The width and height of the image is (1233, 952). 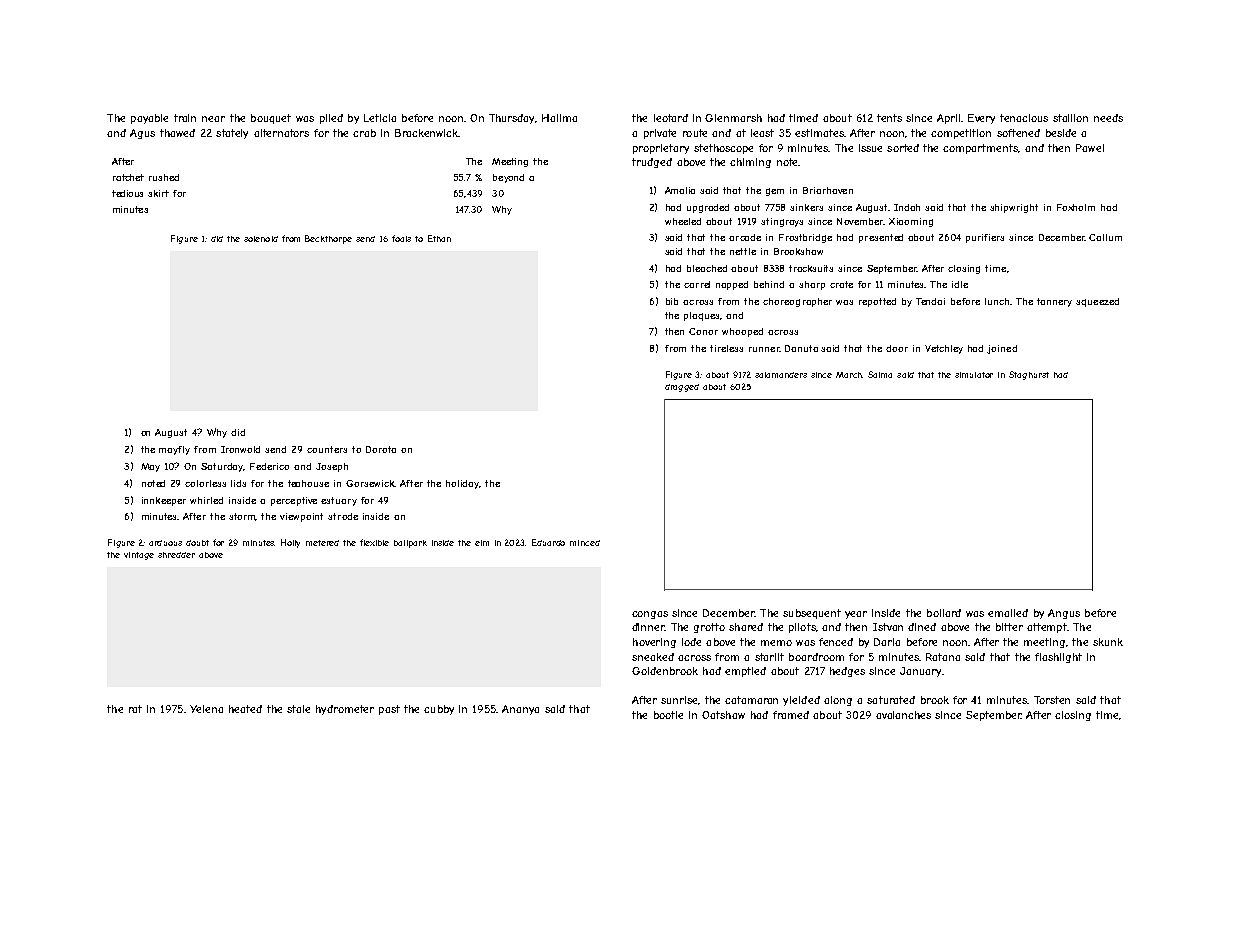 I want to click on Staghurst, so click(x=1029, y=375).
